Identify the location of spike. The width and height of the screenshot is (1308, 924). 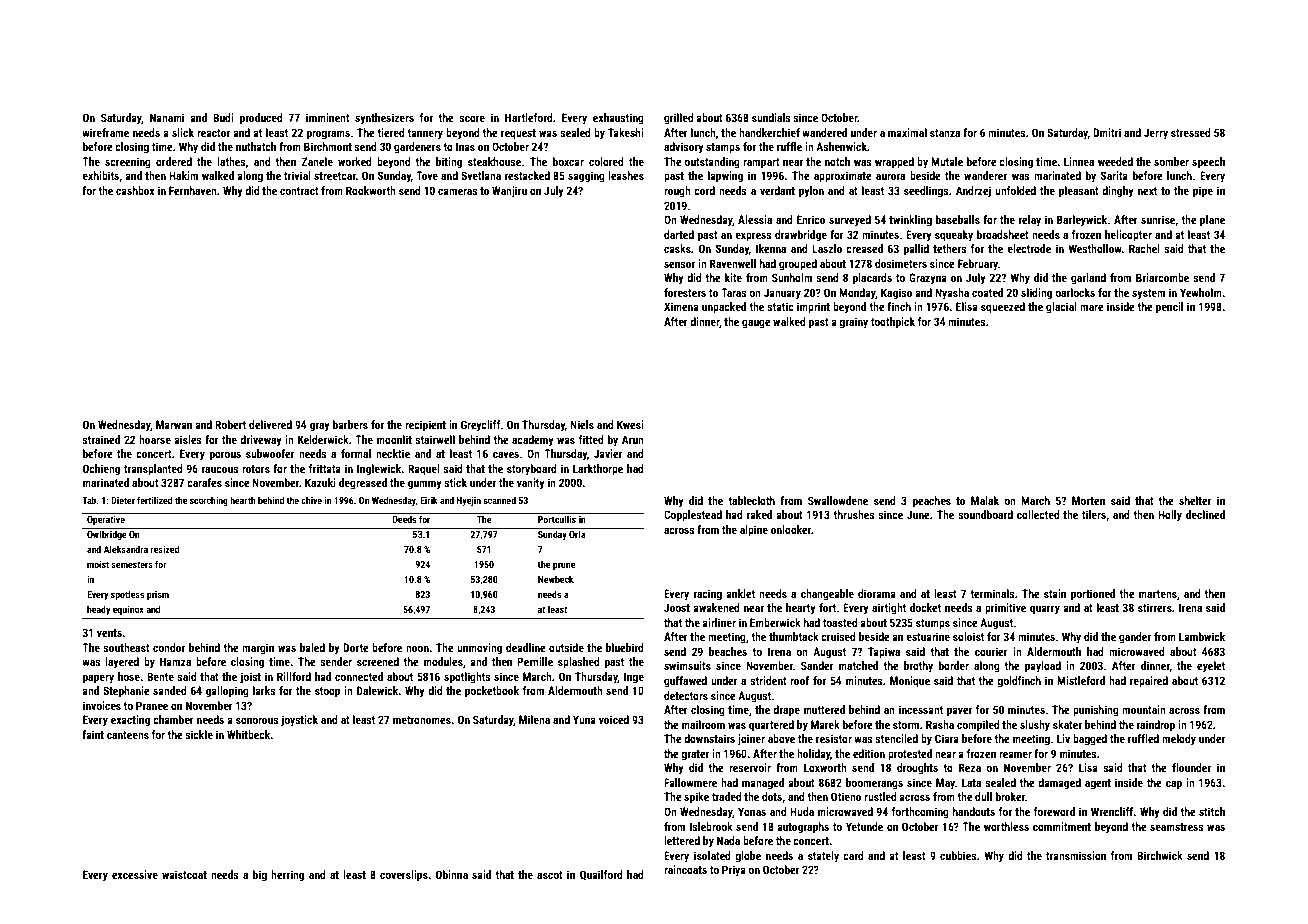
(696, 798).
